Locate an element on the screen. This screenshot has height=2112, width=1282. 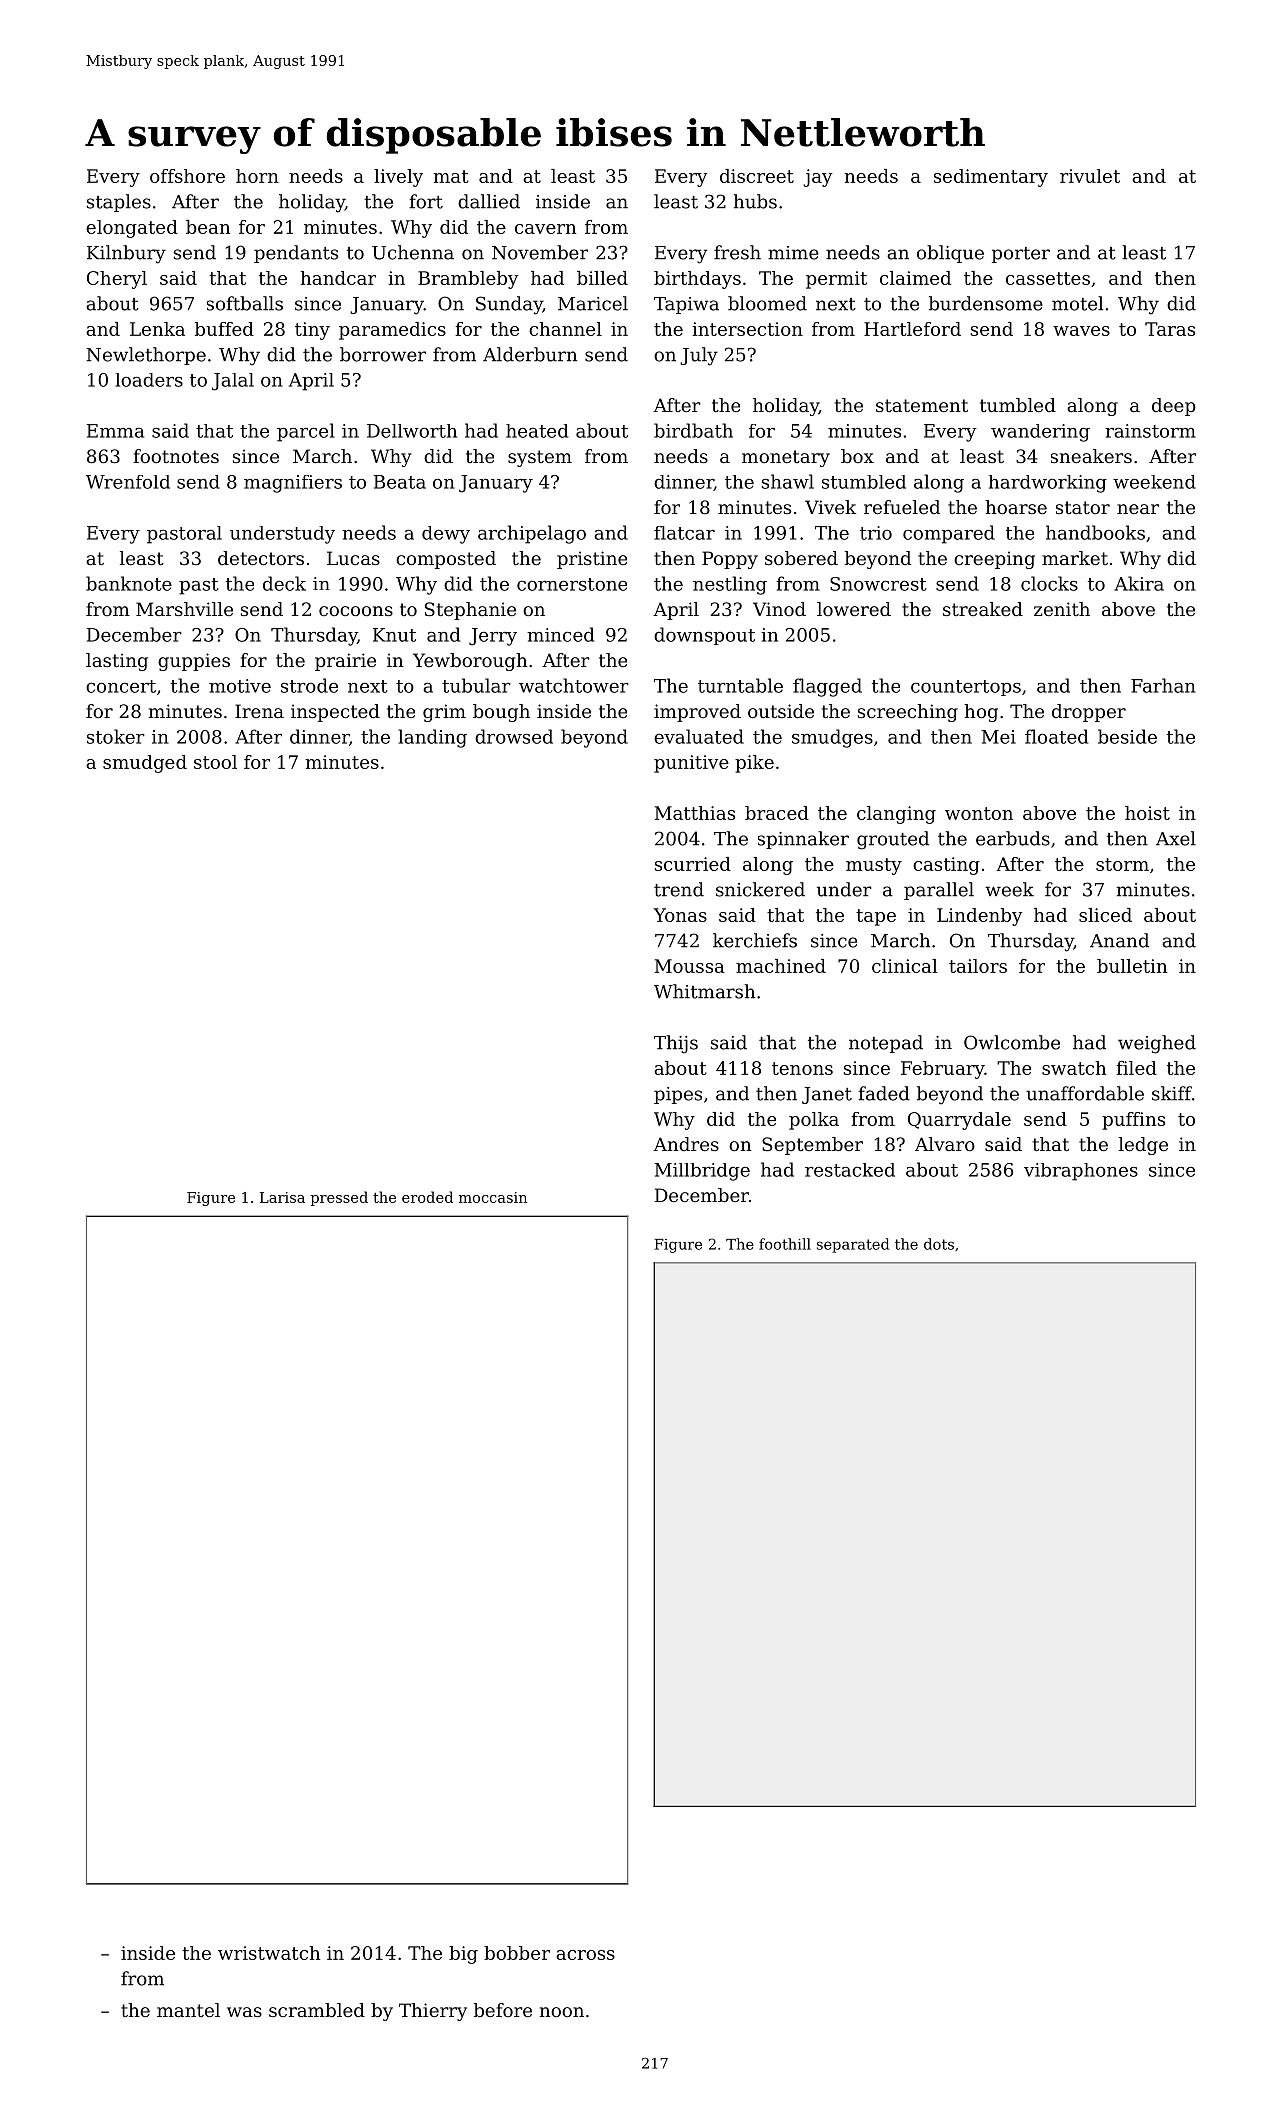
landing is located at coordinates (433, 738).
